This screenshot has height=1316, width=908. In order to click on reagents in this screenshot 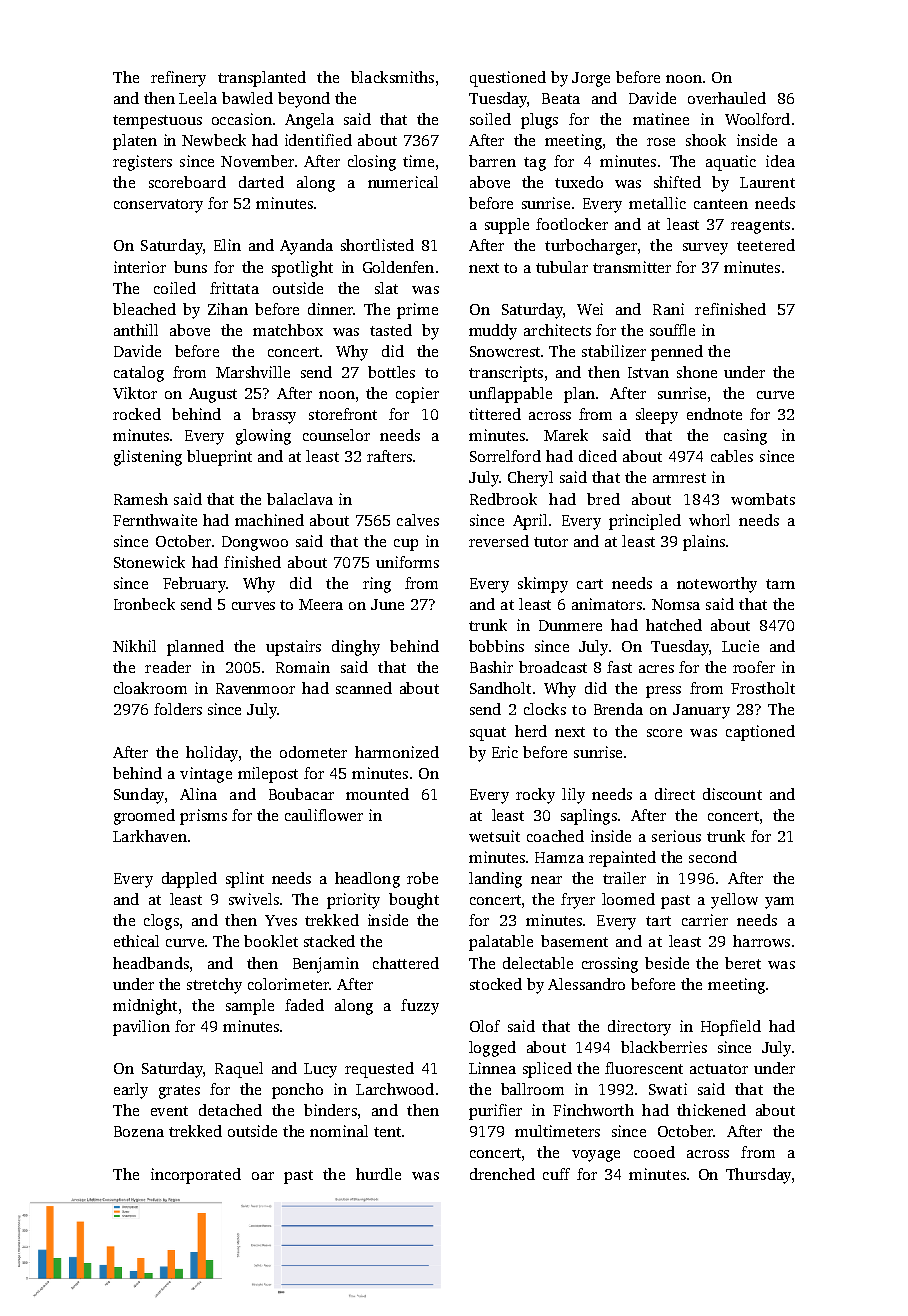, I will do `click(760, 227)`.
